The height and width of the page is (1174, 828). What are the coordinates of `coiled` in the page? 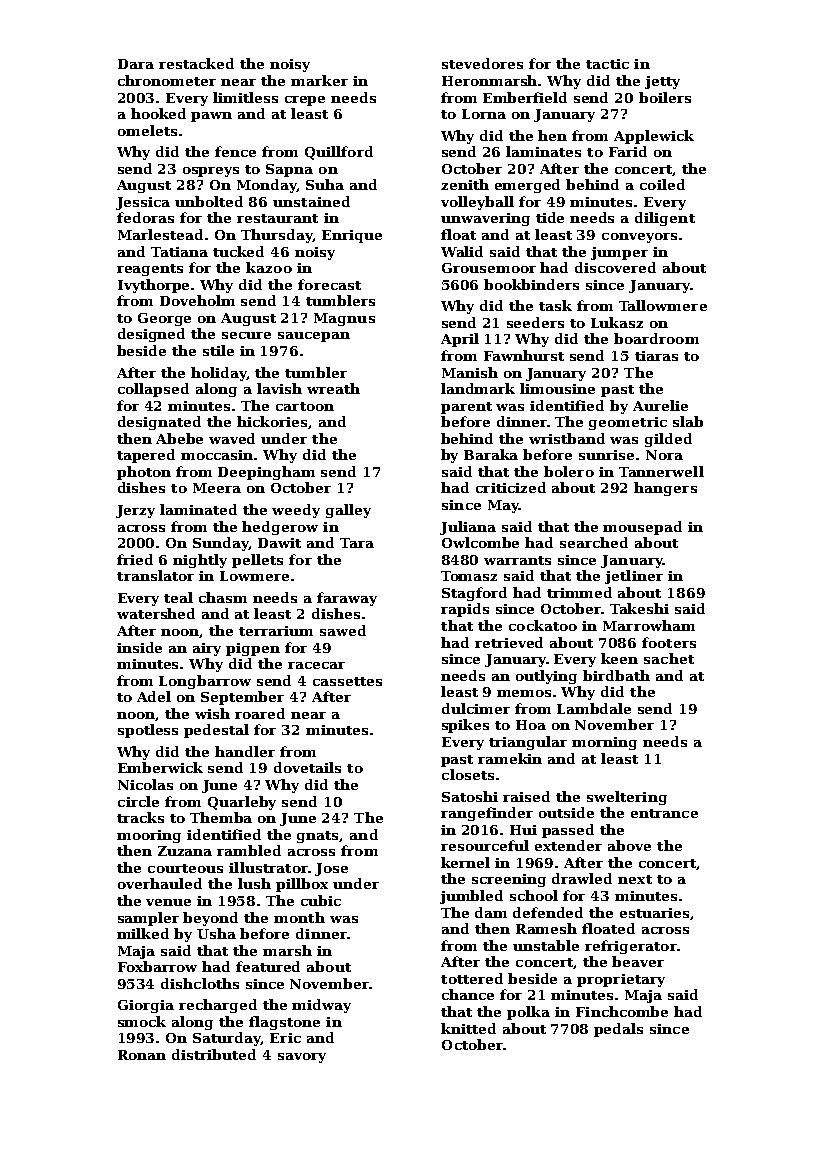 It's located at (662, 184).
